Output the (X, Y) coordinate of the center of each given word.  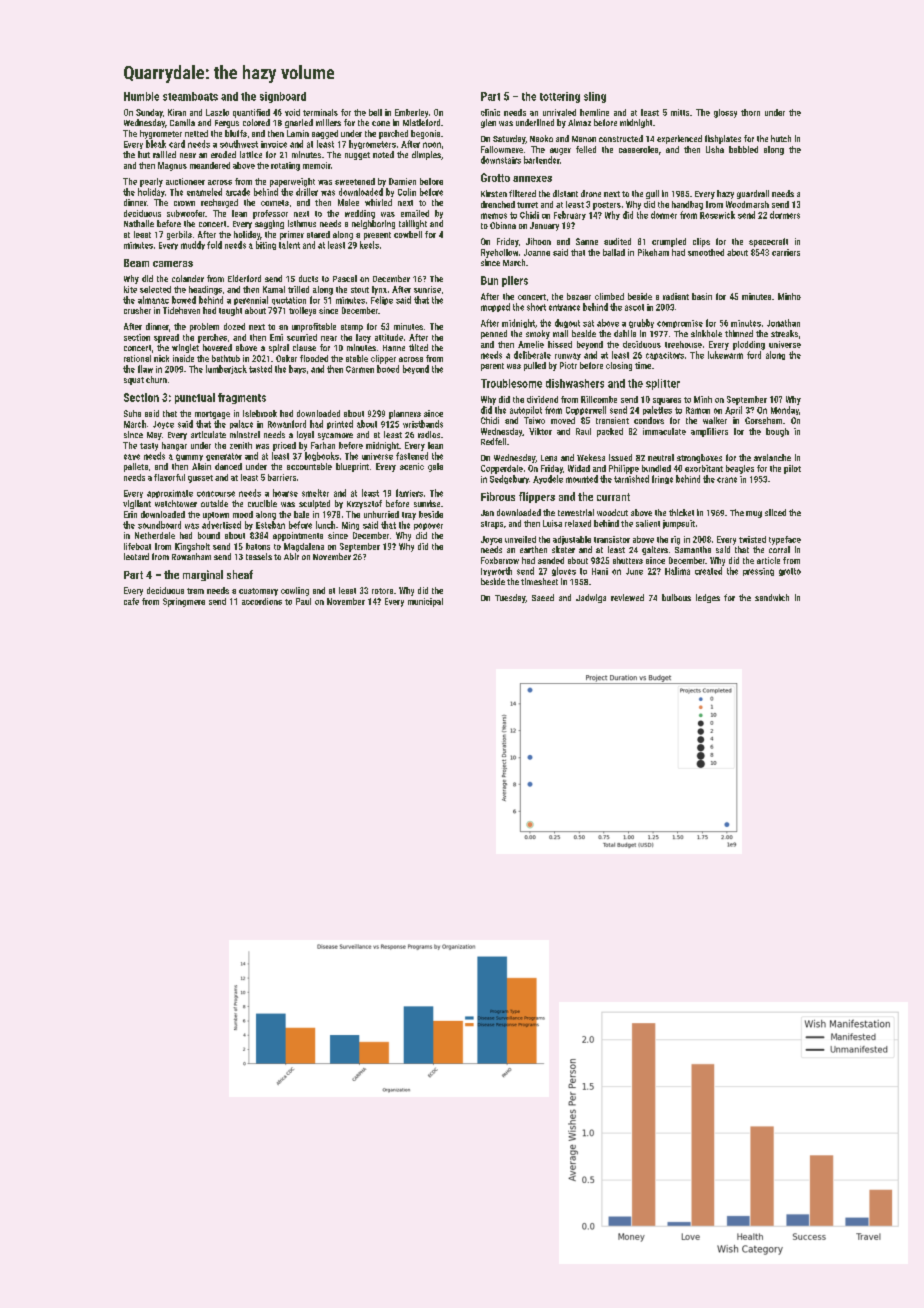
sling (595, 97)
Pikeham (653, 252)
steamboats (190, 96)
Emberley (411, 113)
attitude (389, 337)
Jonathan (783, 323)
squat (134, 381)
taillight (413, 224)
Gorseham (763, 420)
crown (184, 203)
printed (340, 424)
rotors (382, 591)
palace (241, 424)
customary (258, 592)
